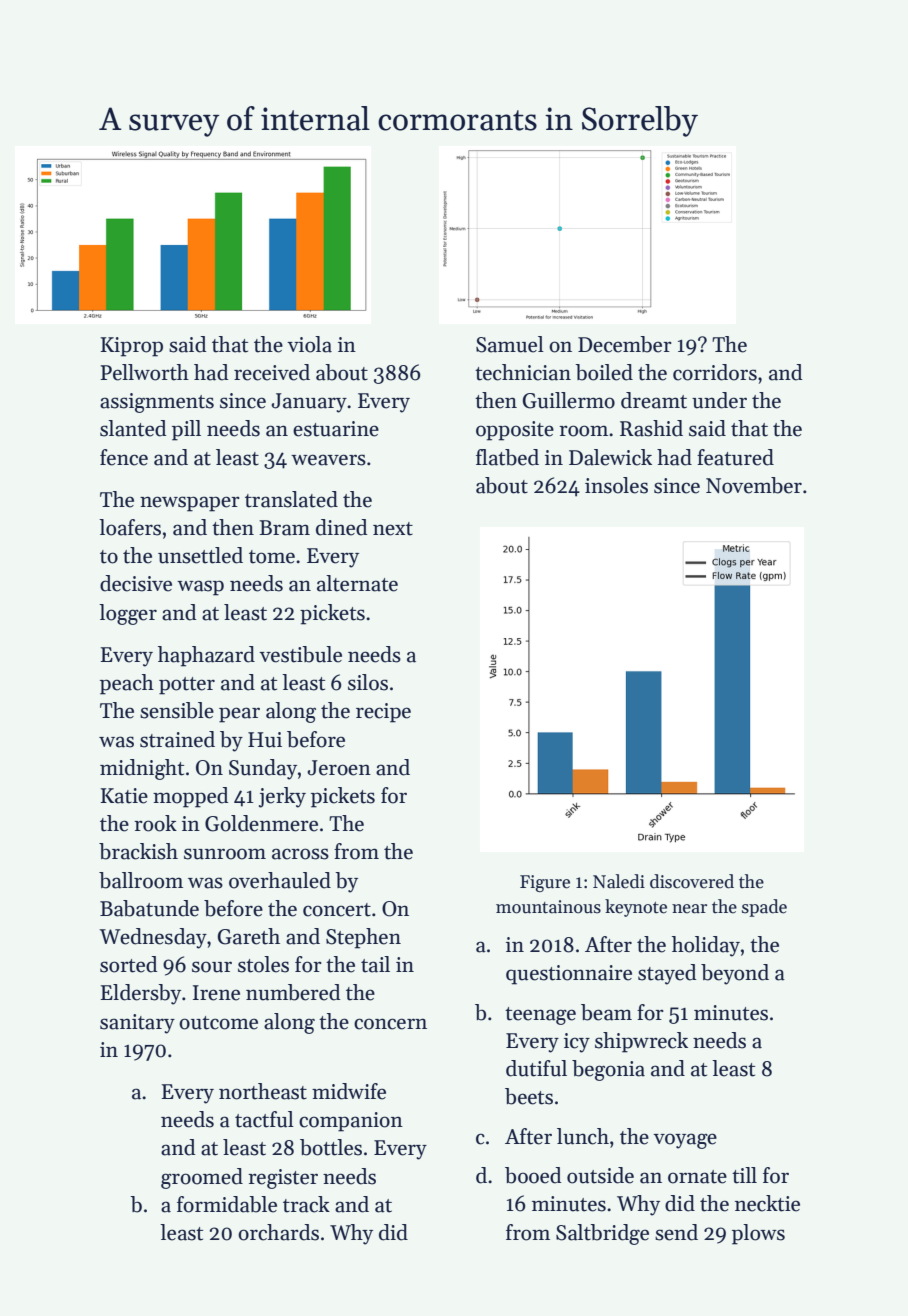 This screenshot has width=908, height=1316. What do you see at coordinates (719, 400) in the screenshot?
I see `under` at bounding box center [719, 400].
